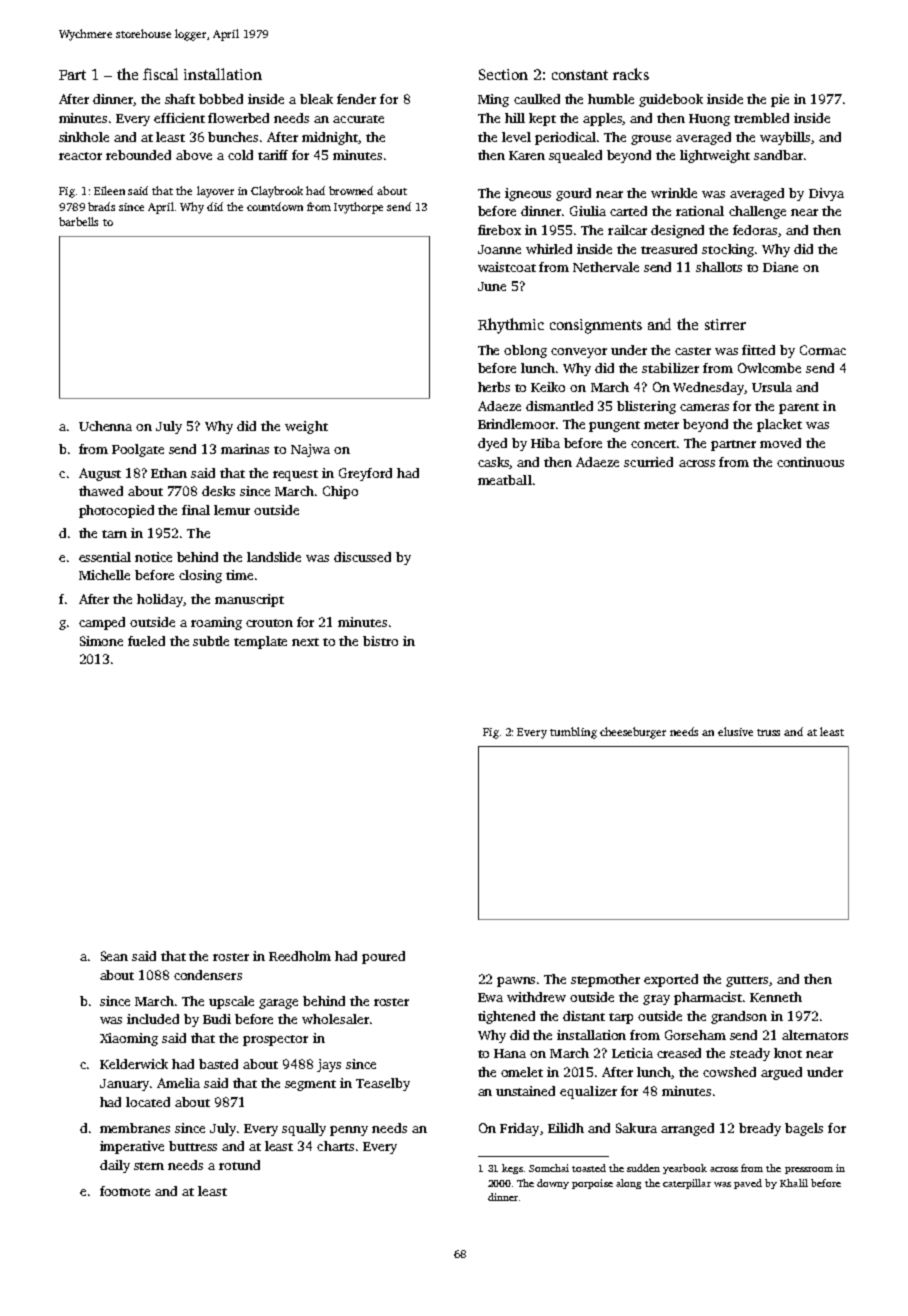 The height and width of the screenshot is (1316, 908). Describe the element at coordinates (768, 732) in the screenshot. I see `truss` at that location.
